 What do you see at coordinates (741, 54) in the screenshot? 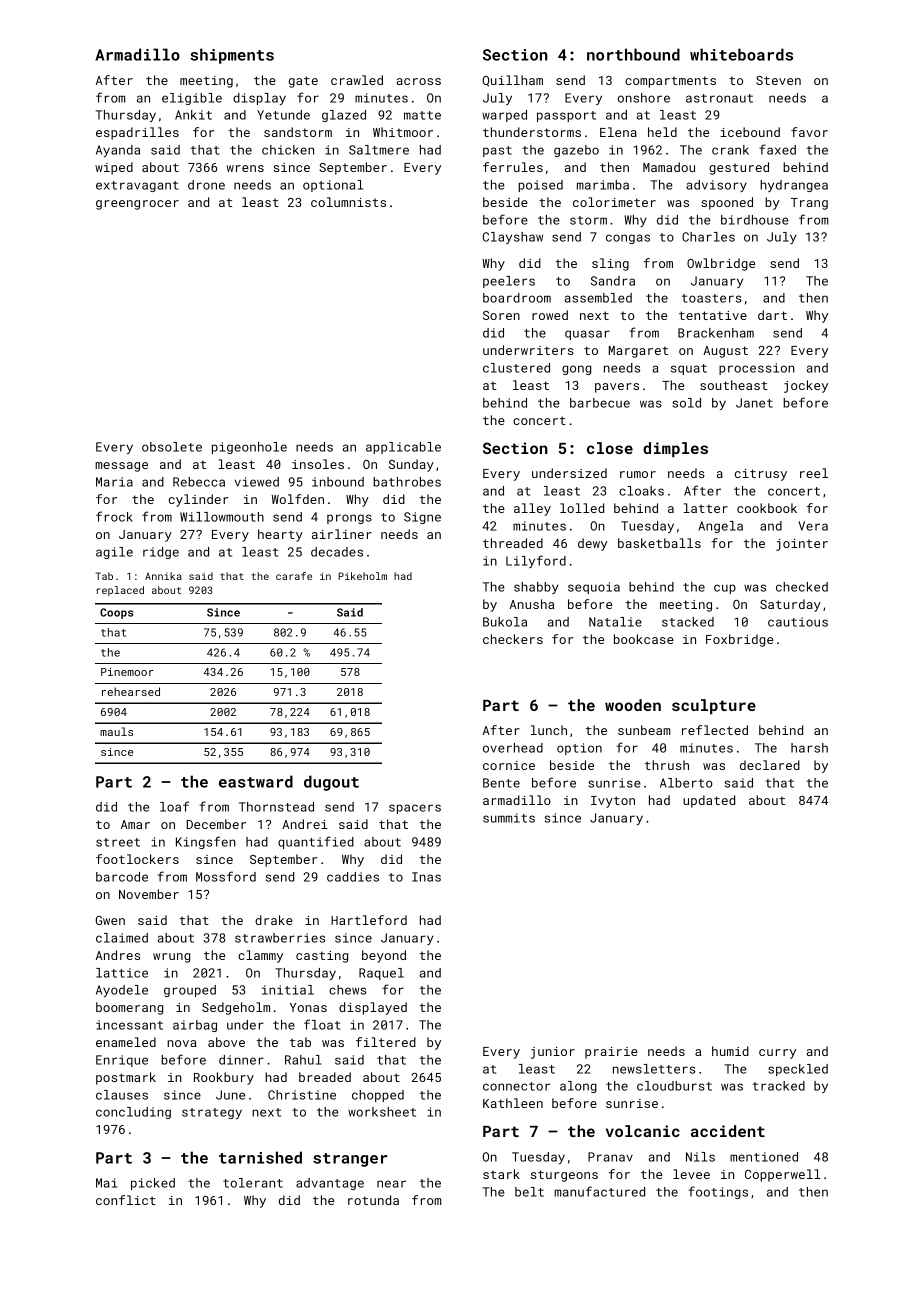
I see `whiteboards` at bounding box center [741, 54].
